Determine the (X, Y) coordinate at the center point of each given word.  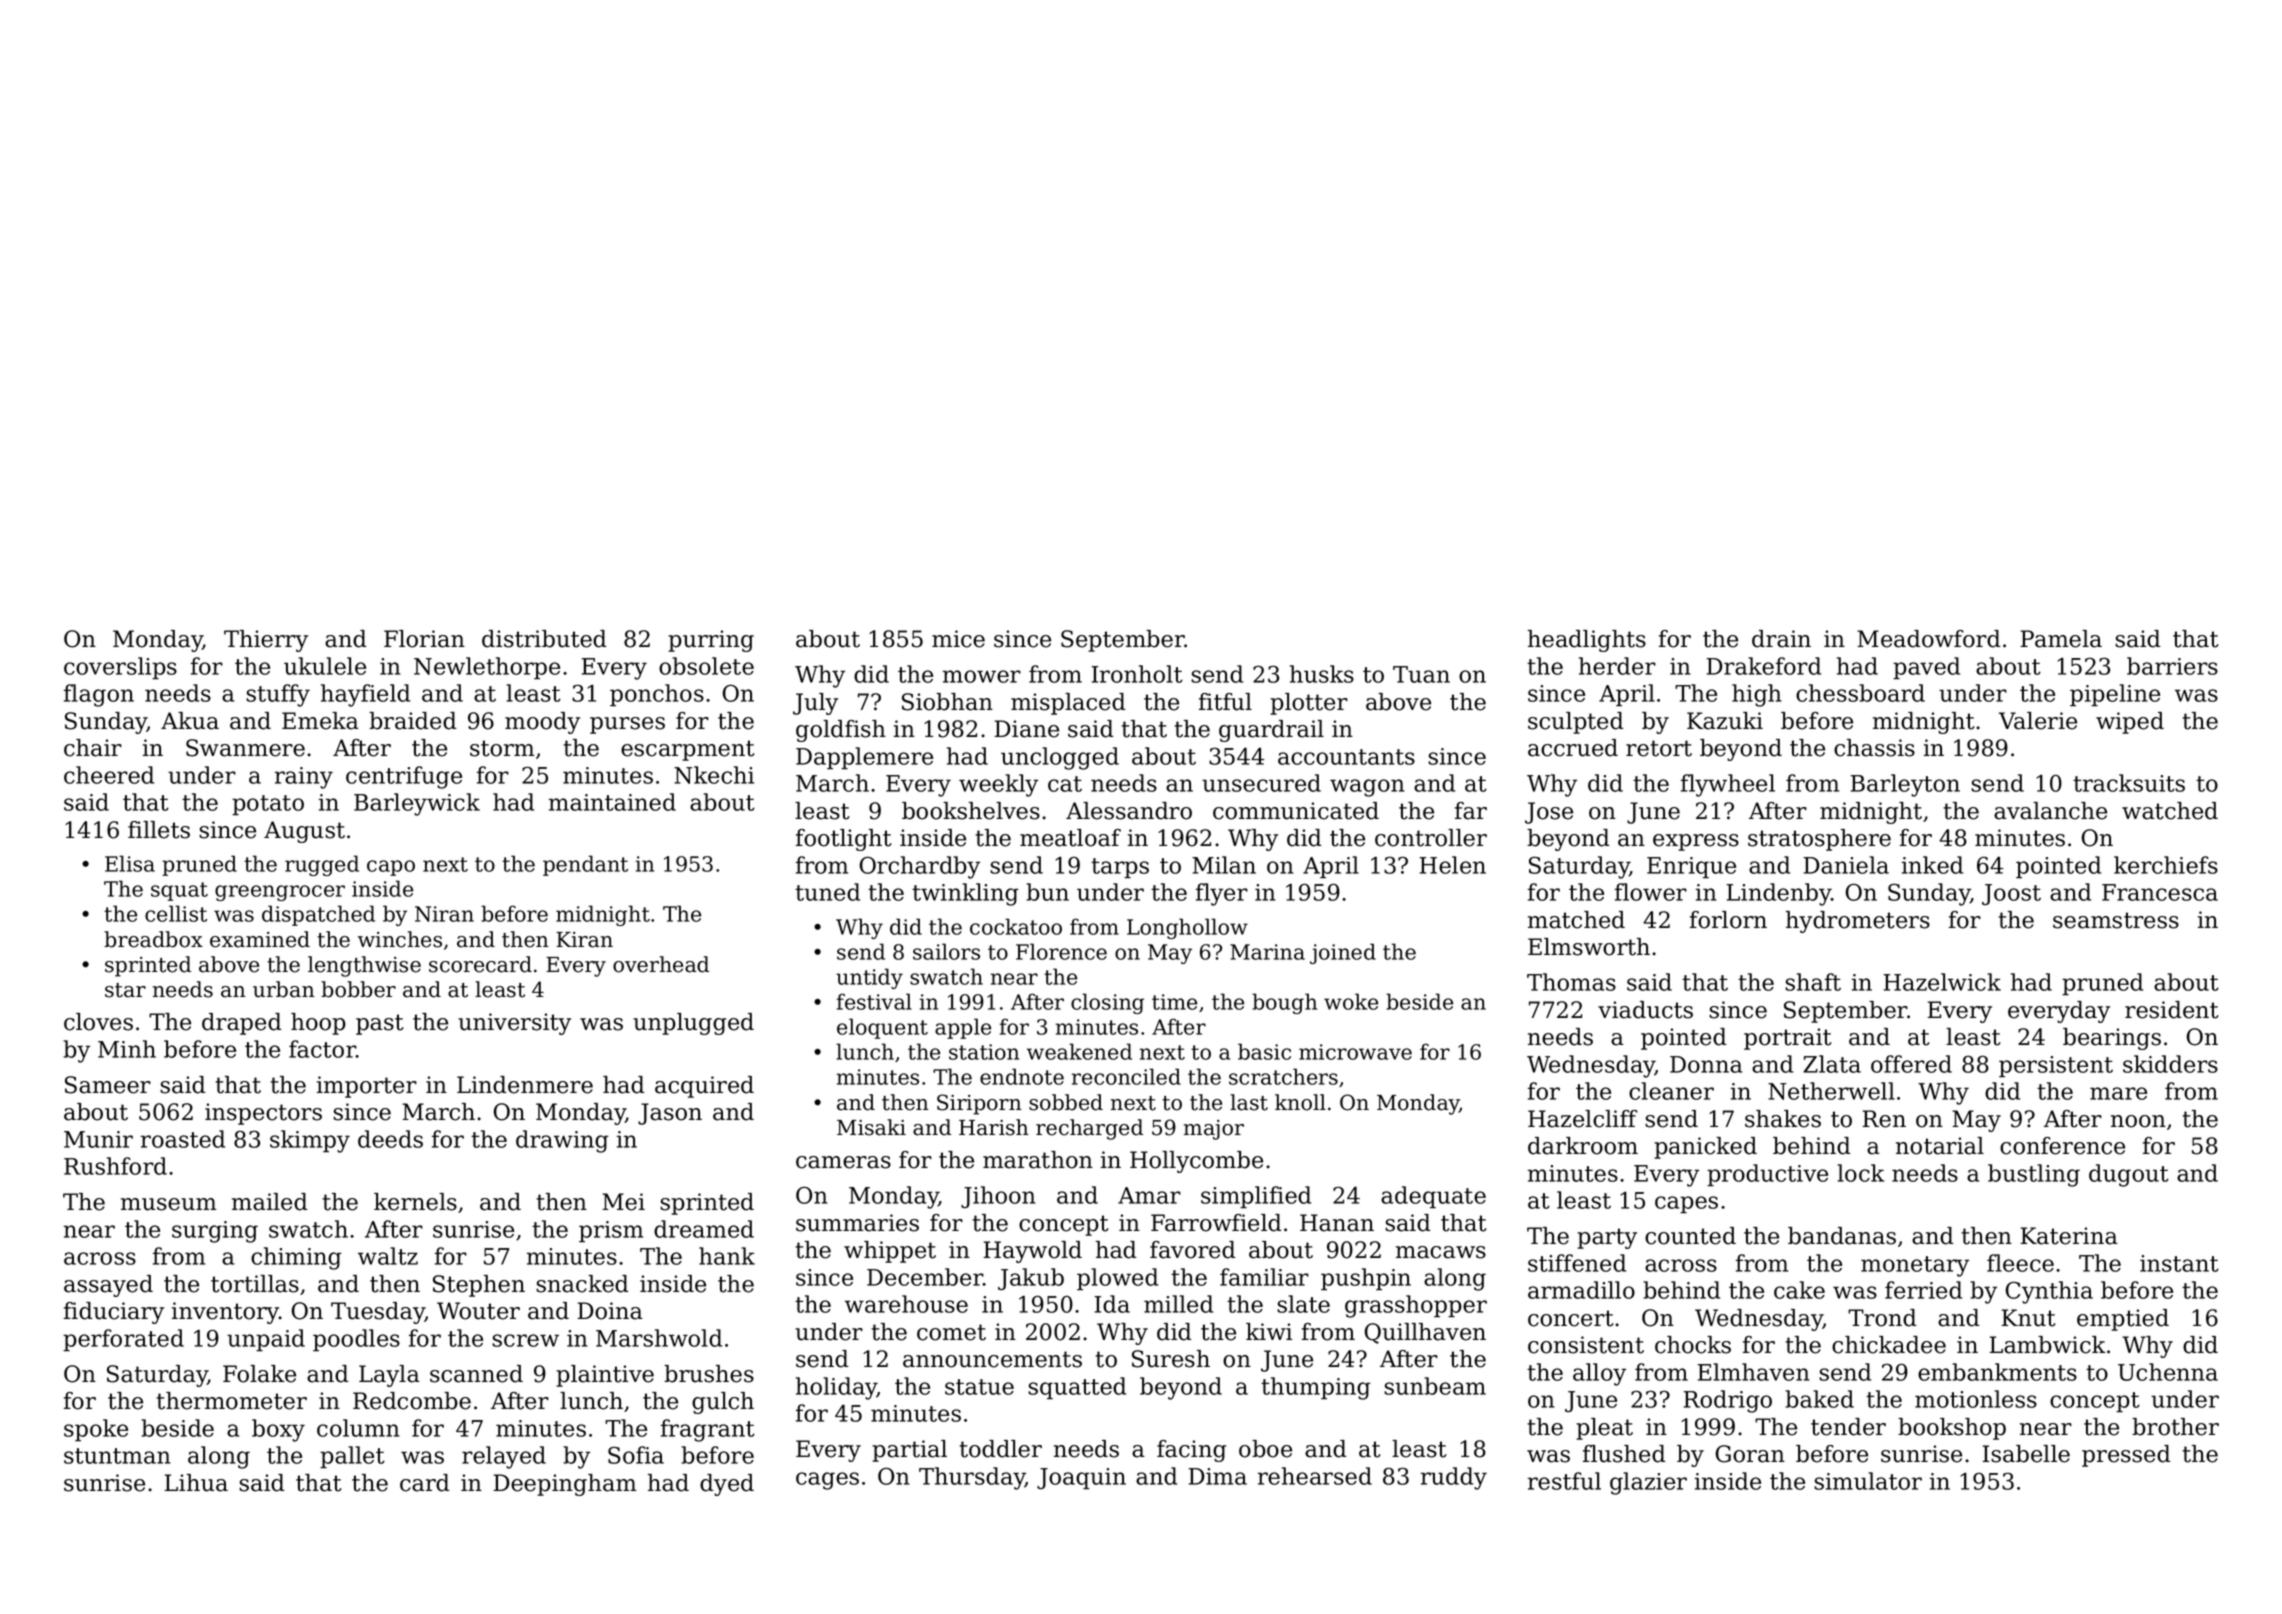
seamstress (2116, 920)
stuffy (278, 695)
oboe (1265, 1449)
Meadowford (1929, 639)
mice (958, 639)
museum (169, 1204)
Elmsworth (1589, 947)
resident (2172, 1010)
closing (1107, 1003)
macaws (1441, 1252)
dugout (2129, 1175)
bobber (358, 989)
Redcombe (412, 1401)
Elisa (130, 863)
